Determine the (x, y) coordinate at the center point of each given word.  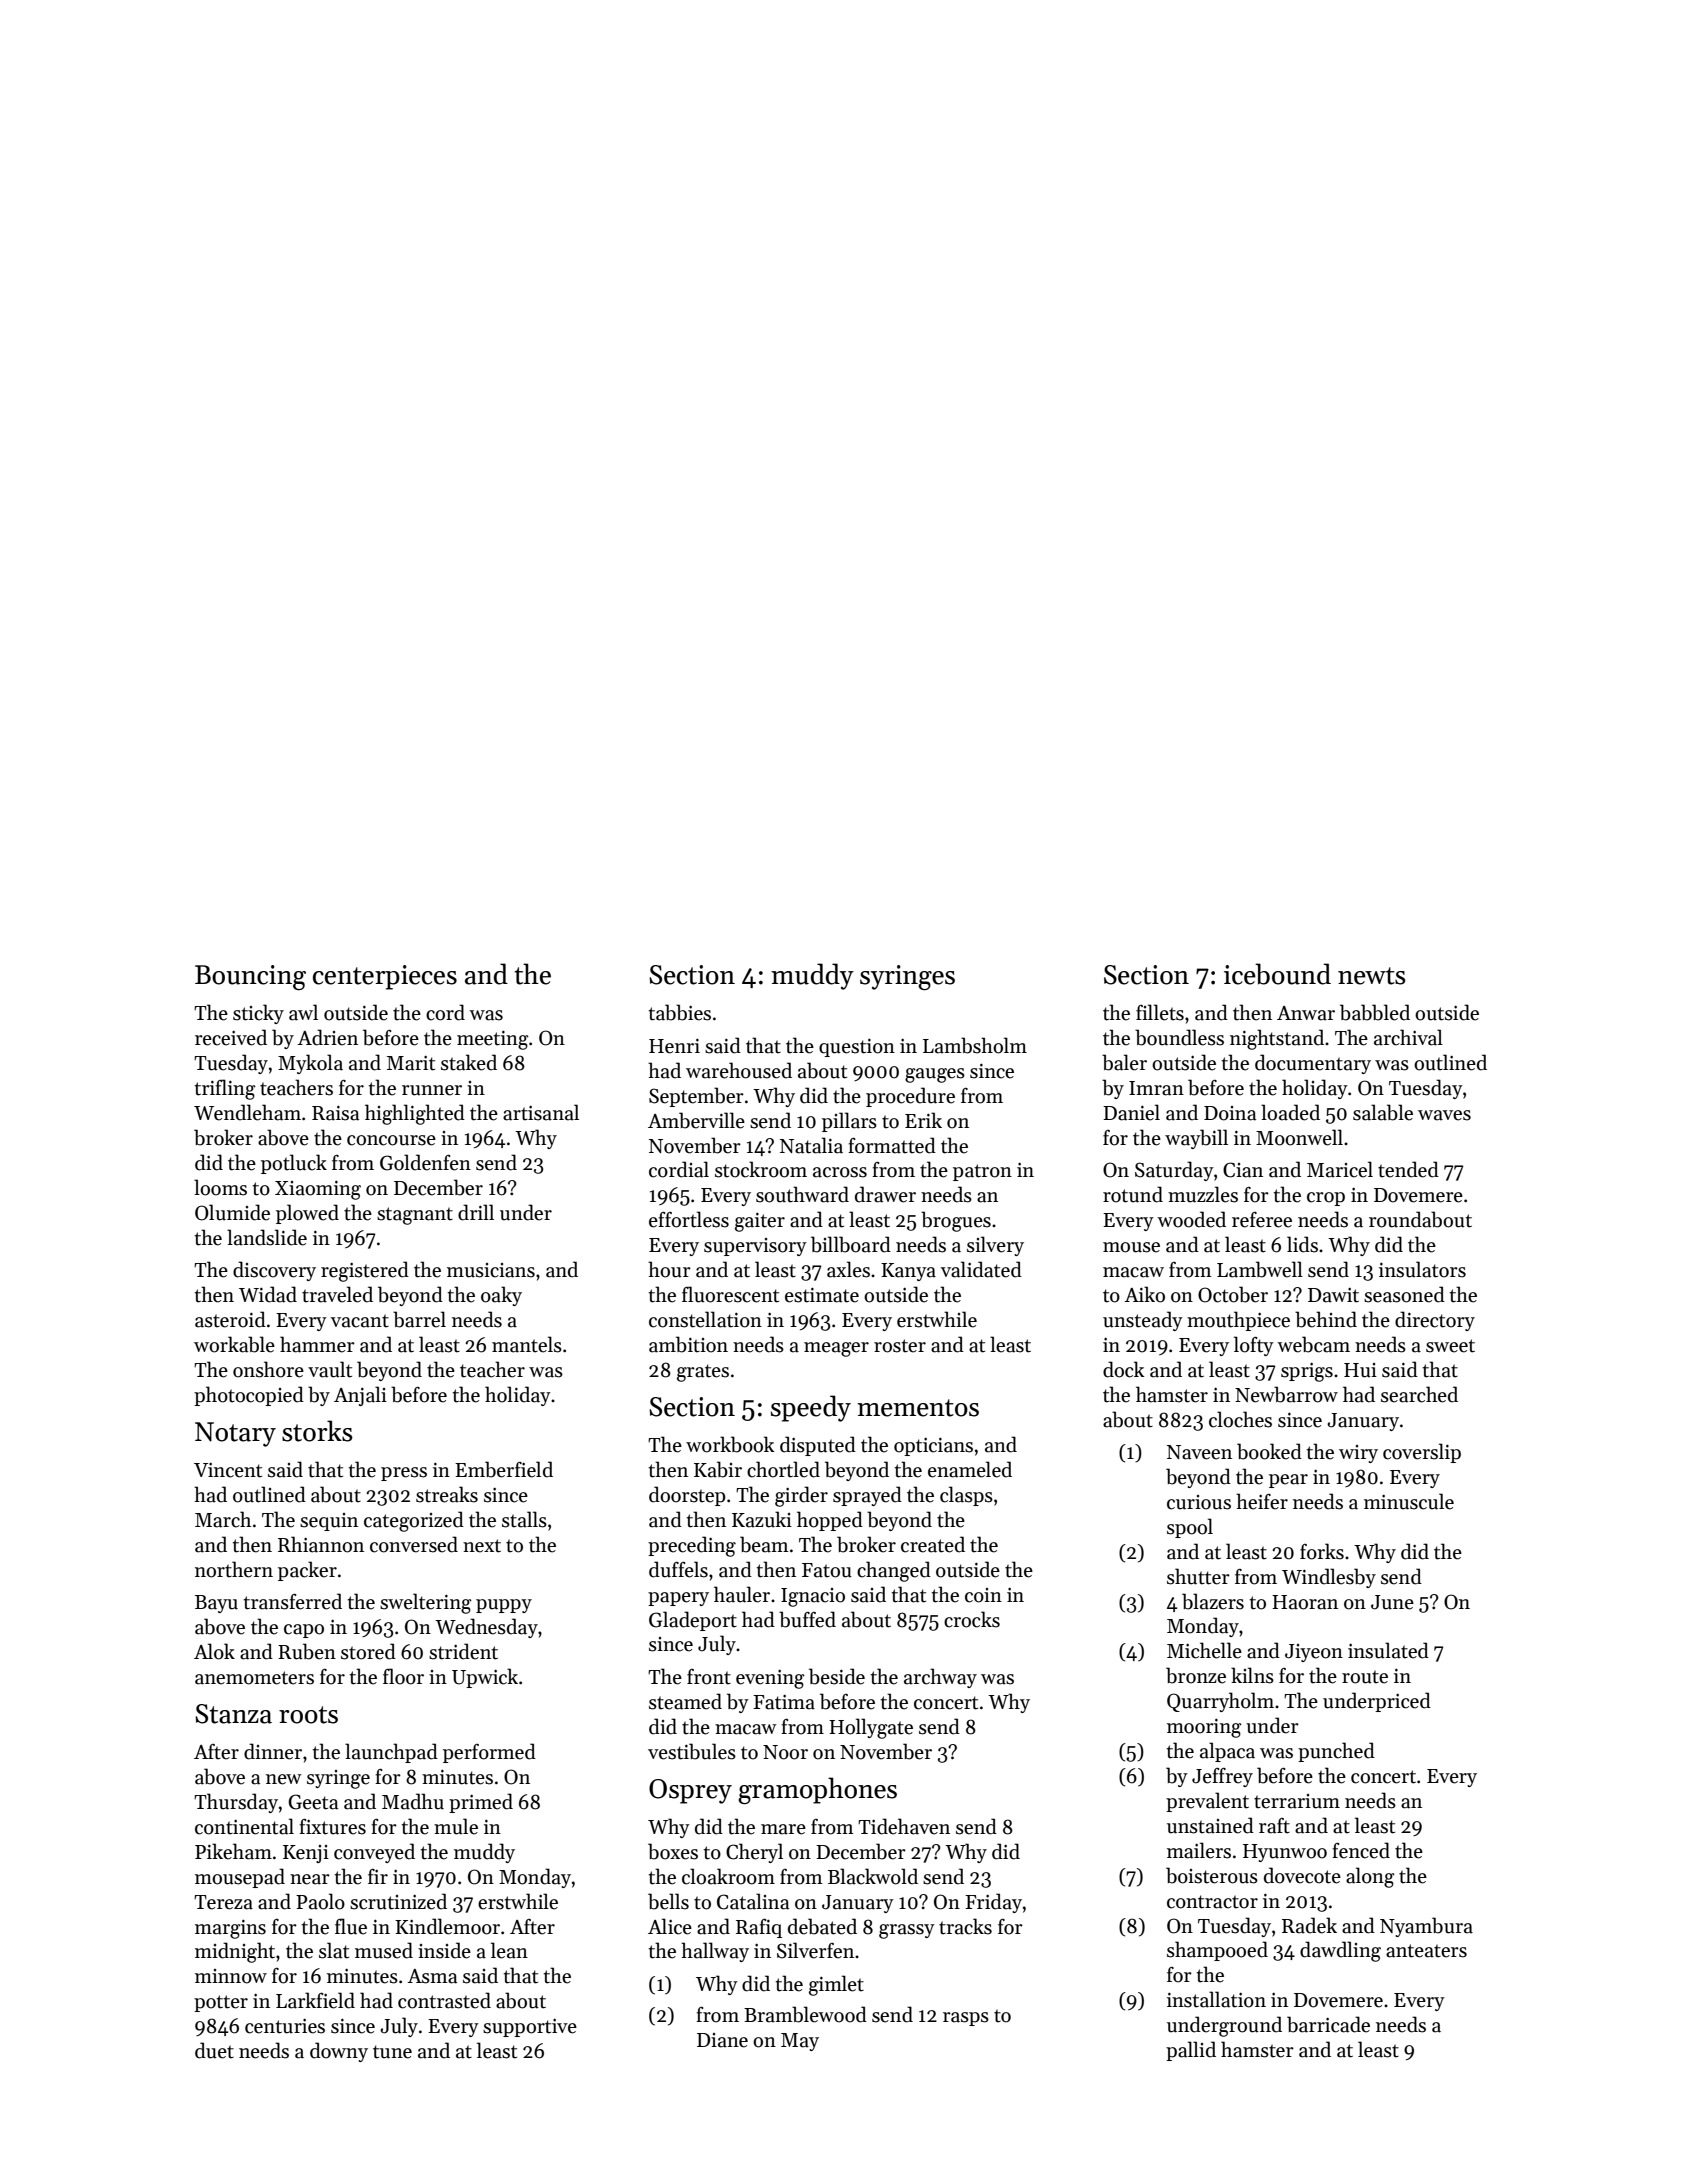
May (800, 2042)
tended (1408, 1169)
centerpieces (385, 977)
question (857, 1047)
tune (392, 2052)
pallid (1191, 2051)
